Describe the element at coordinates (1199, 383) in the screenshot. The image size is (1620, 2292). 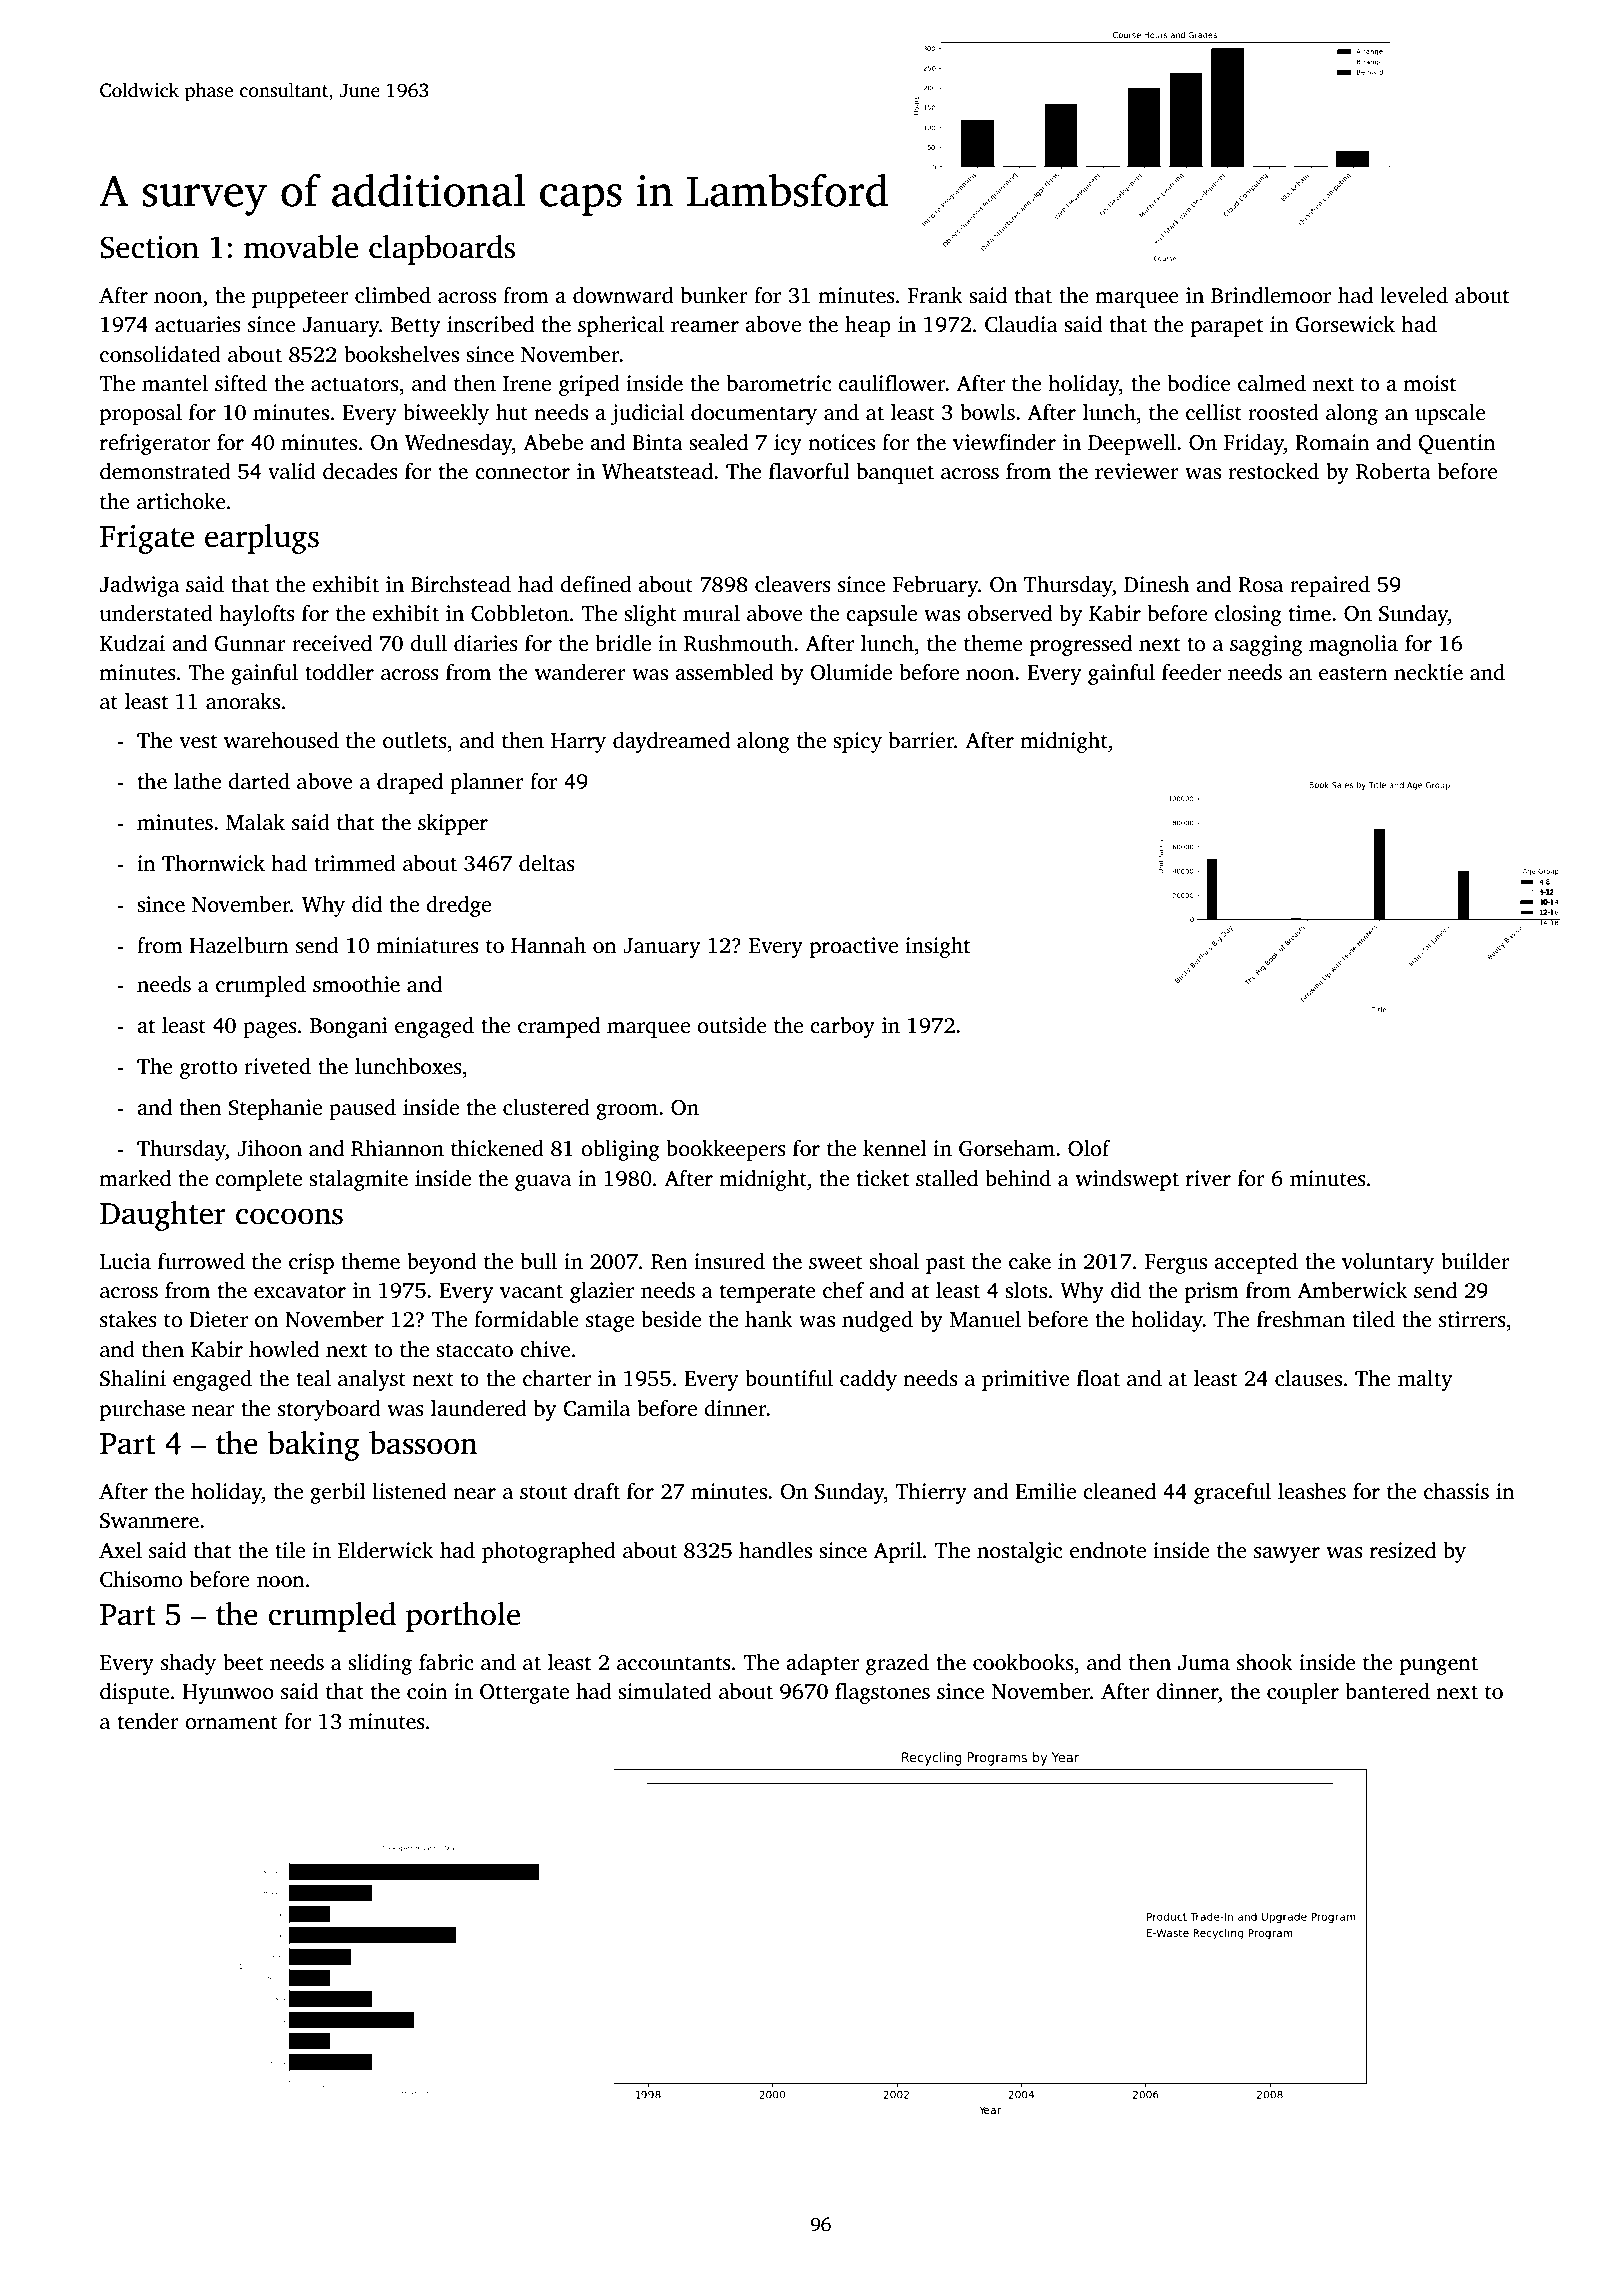
I see `bodice` at that location.
